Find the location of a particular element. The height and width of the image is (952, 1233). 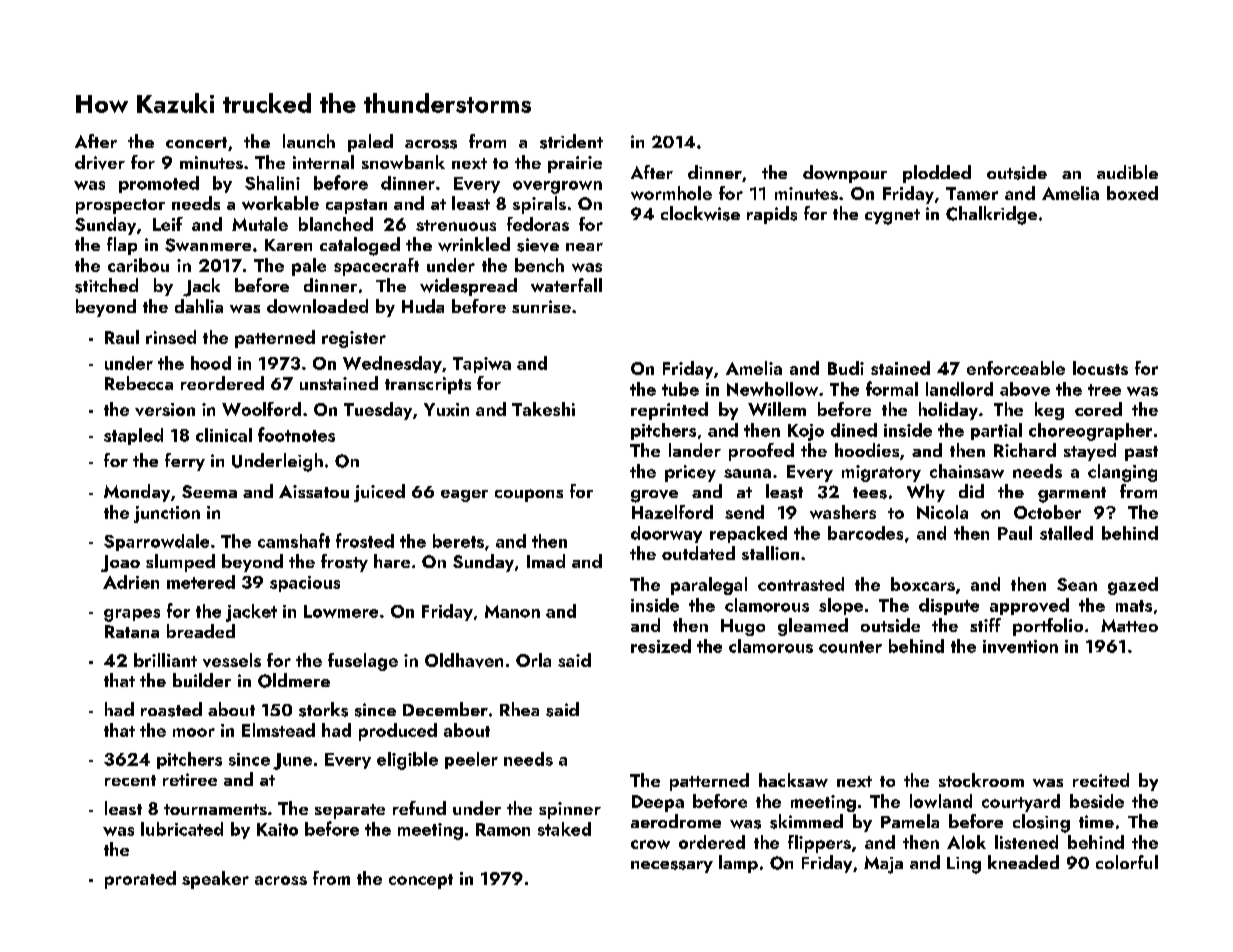

reprinted is located at coordinates (669, 411).
